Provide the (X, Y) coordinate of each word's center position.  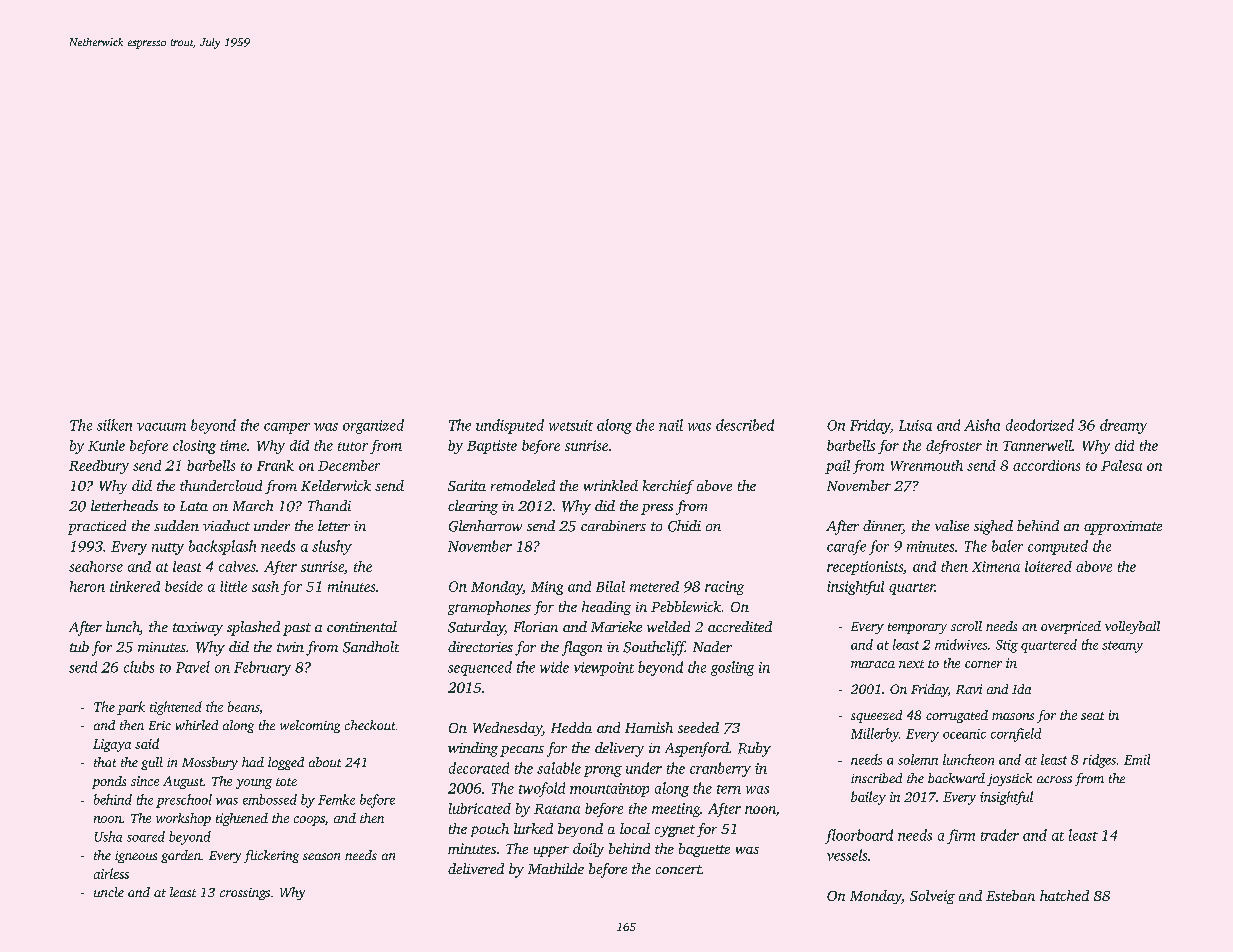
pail (837, 467)
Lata (194, 506)
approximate (1123, 528)
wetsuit (571, 425)
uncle (109, 892)
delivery (619, 749)
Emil (1137, 759)
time (233, 445)
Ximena (996, 566)
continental (362, 626)
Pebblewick (686, 606)
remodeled (523, 485)
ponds (109, 782)
